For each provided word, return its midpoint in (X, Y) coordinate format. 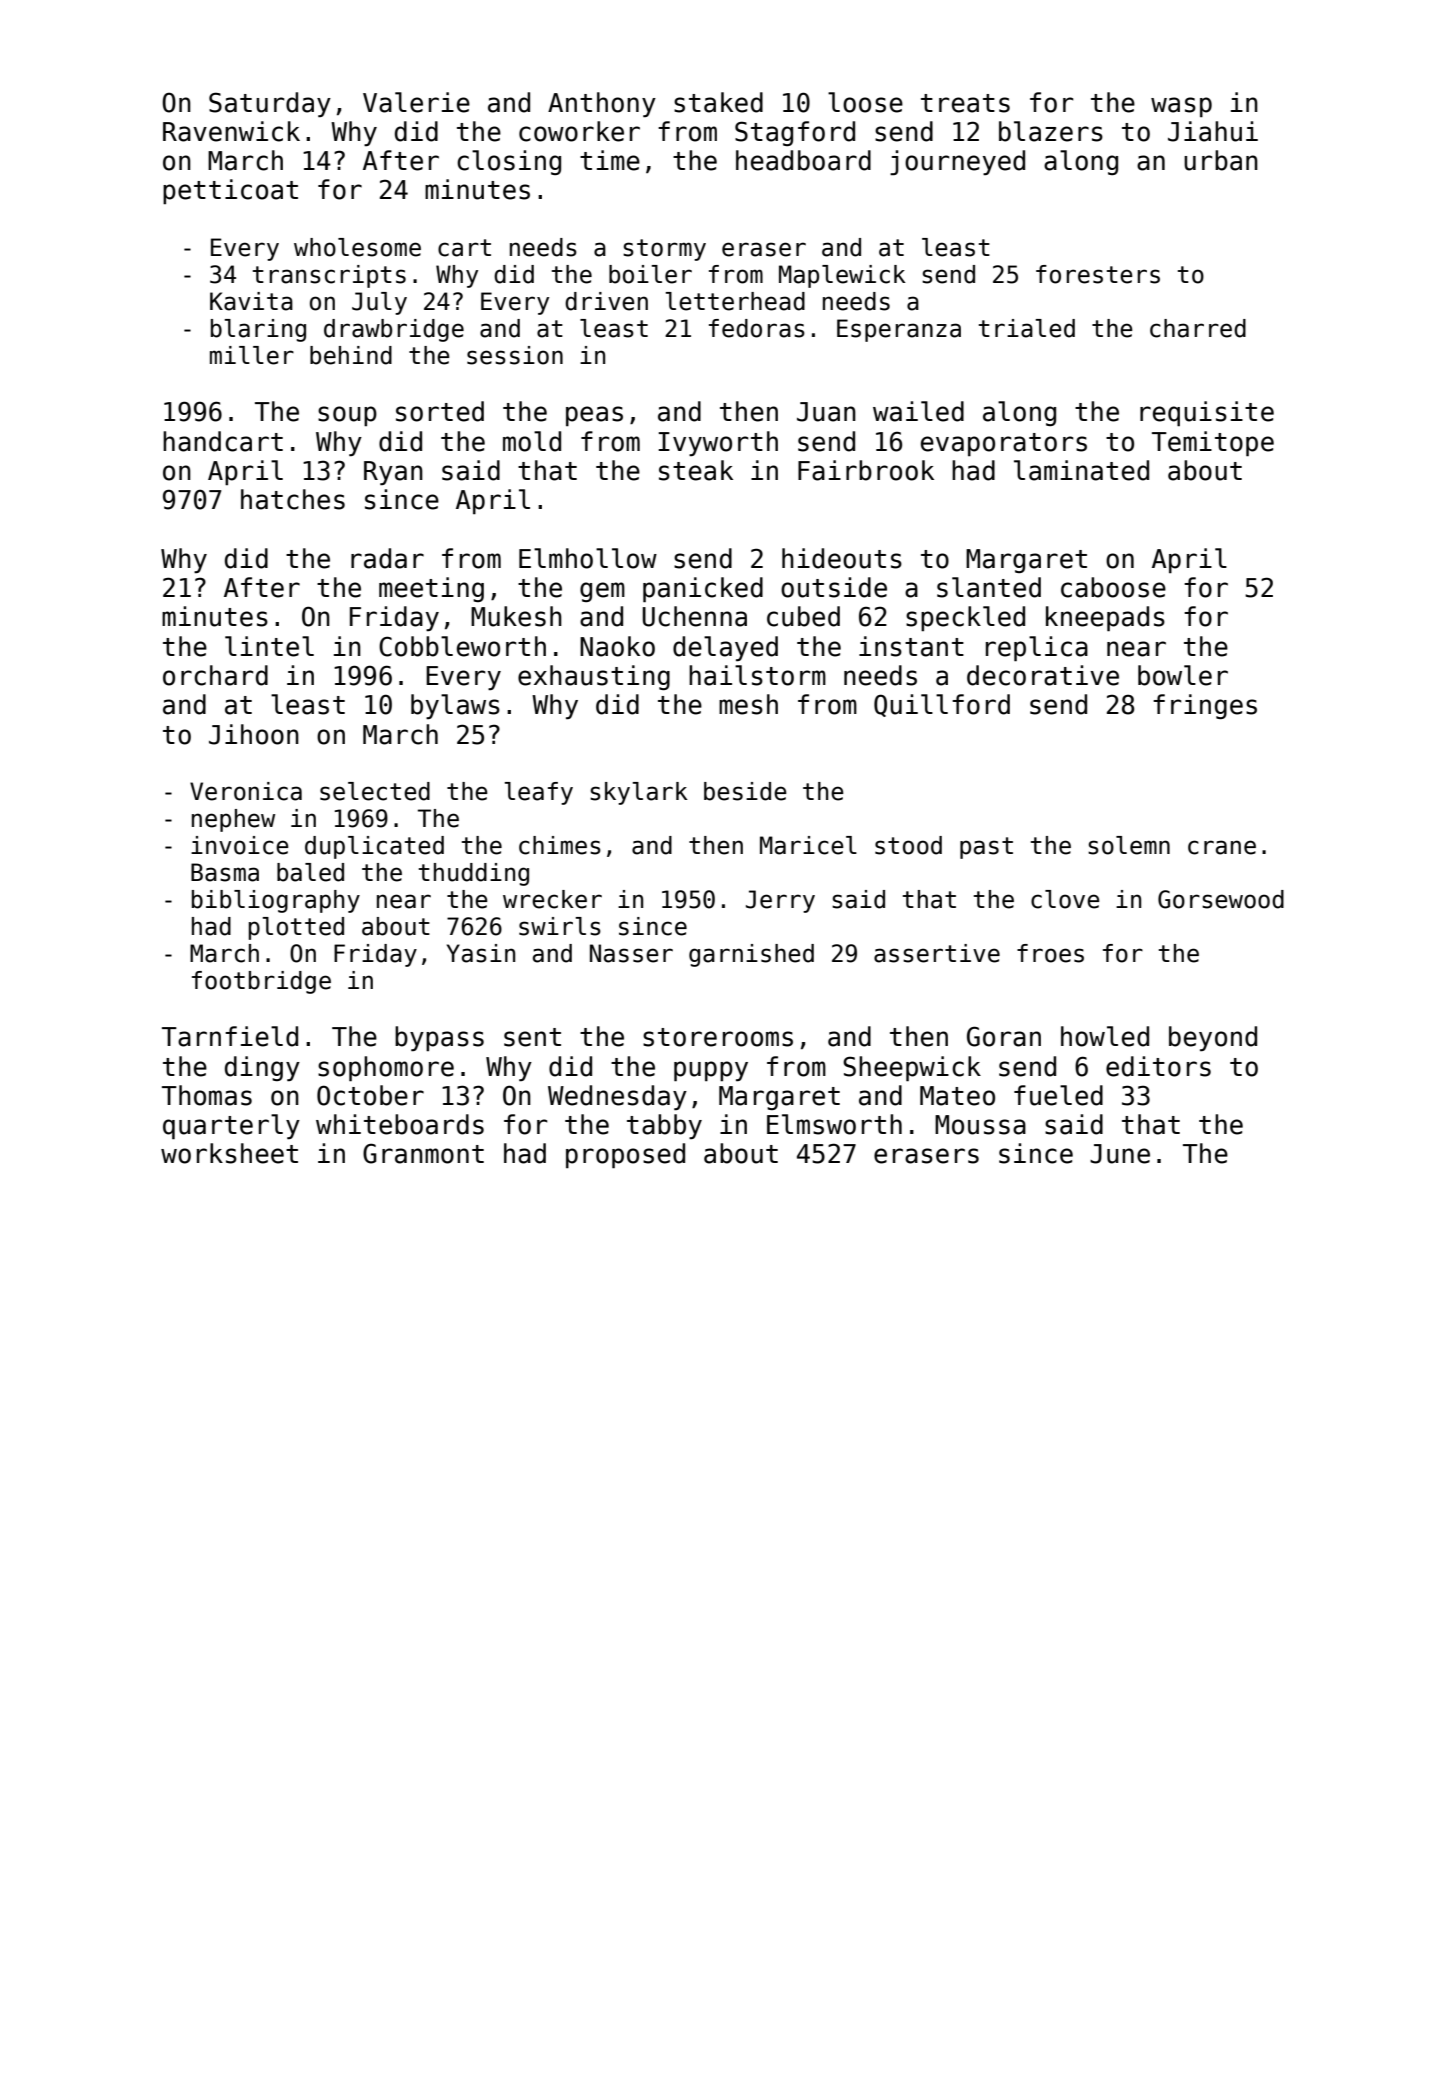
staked (718, 102)
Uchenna (694, 616)
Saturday (270, 104)
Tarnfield (230, 1036)
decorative (1043, 675)
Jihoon (254, 734)
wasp (1181, 107)
